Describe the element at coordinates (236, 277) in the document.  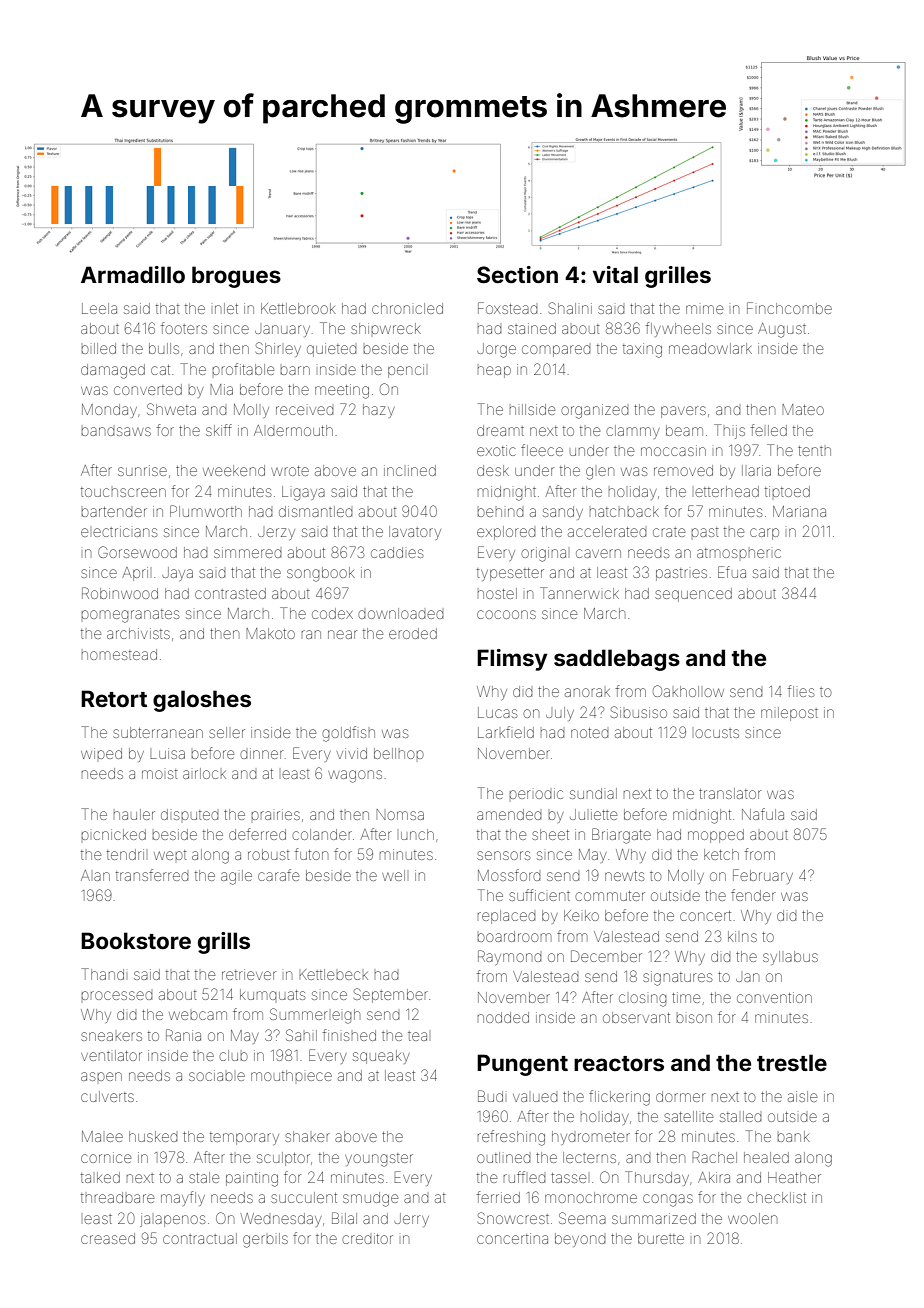
I see `brogues` at that location.
